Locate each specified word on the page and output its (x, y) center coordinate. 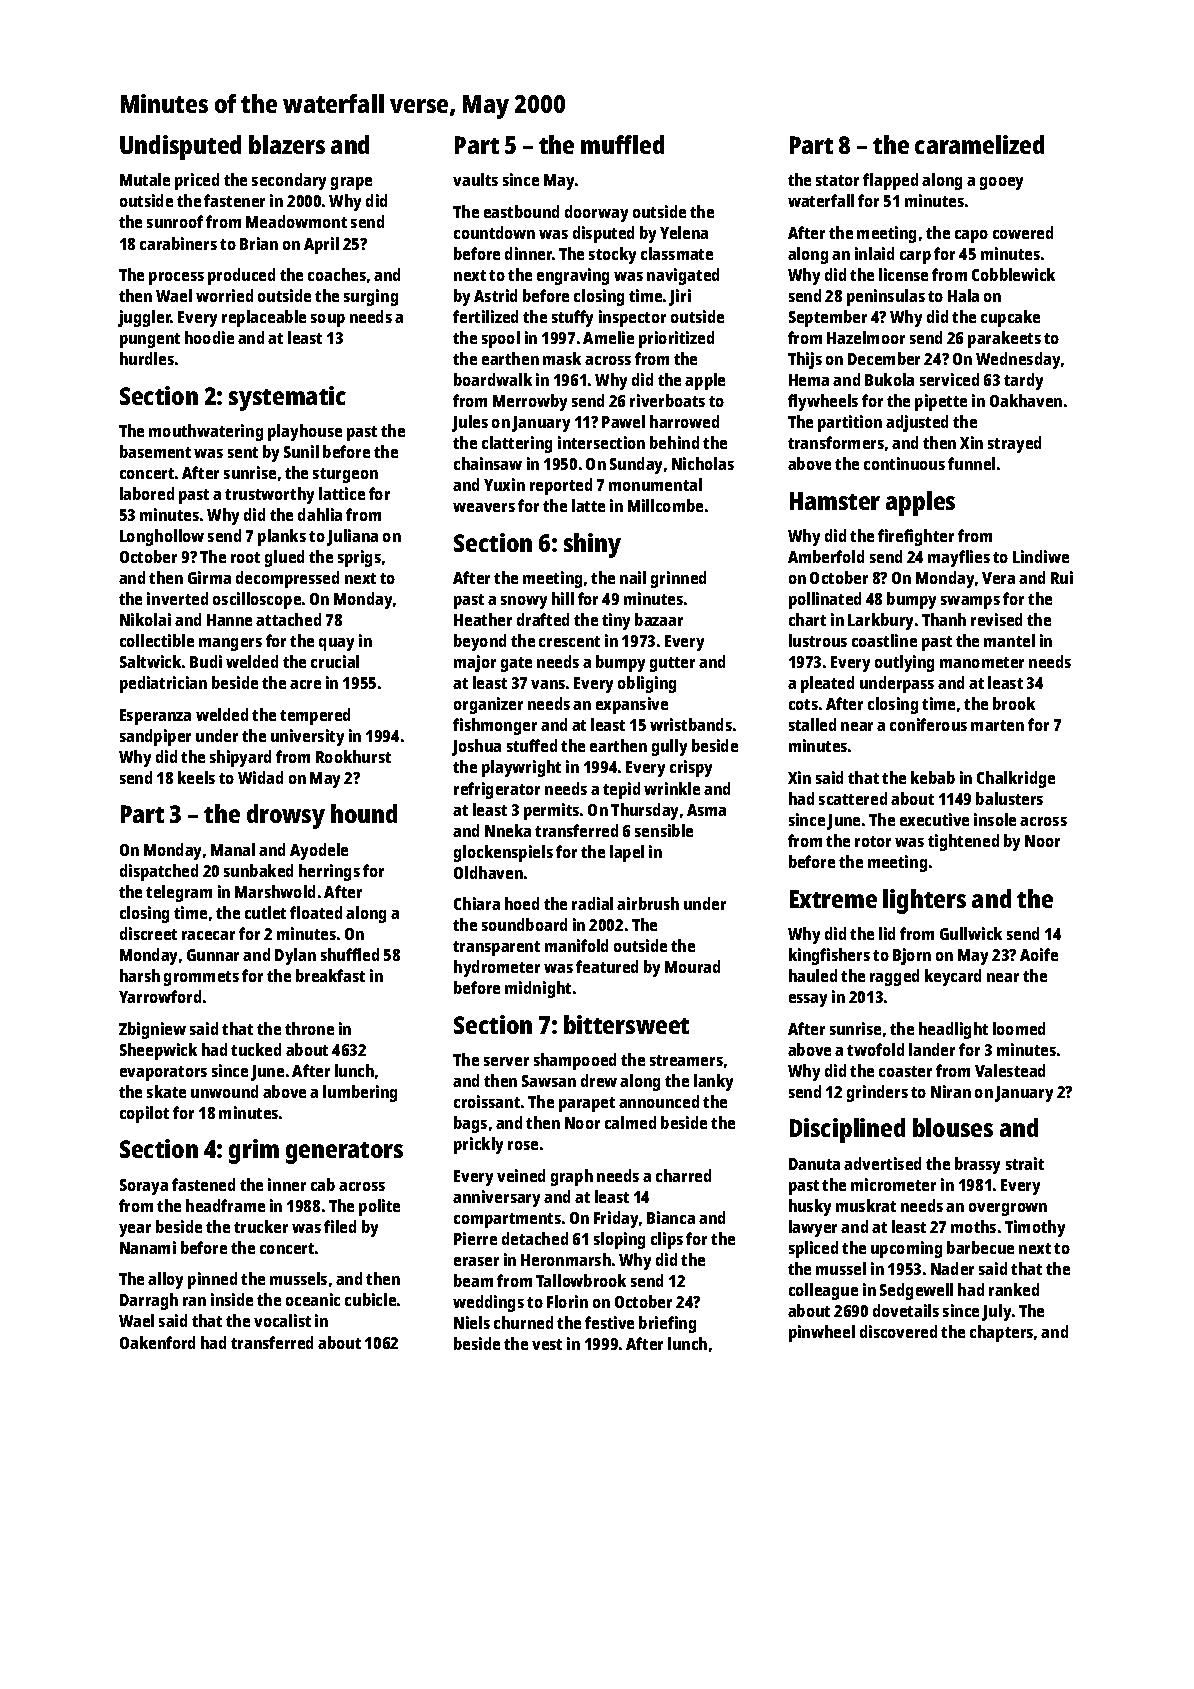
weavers (484, 507)
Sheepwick (158, 1051)
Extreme (833, 899)
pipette (941, 402)
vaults (475, 179)
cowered (1023, 232)
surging (371, 297)
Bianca (671, 1217)
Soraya (144, 1187)
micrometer (893, 1184)
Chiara (477, 903)
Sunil (301, 451)
